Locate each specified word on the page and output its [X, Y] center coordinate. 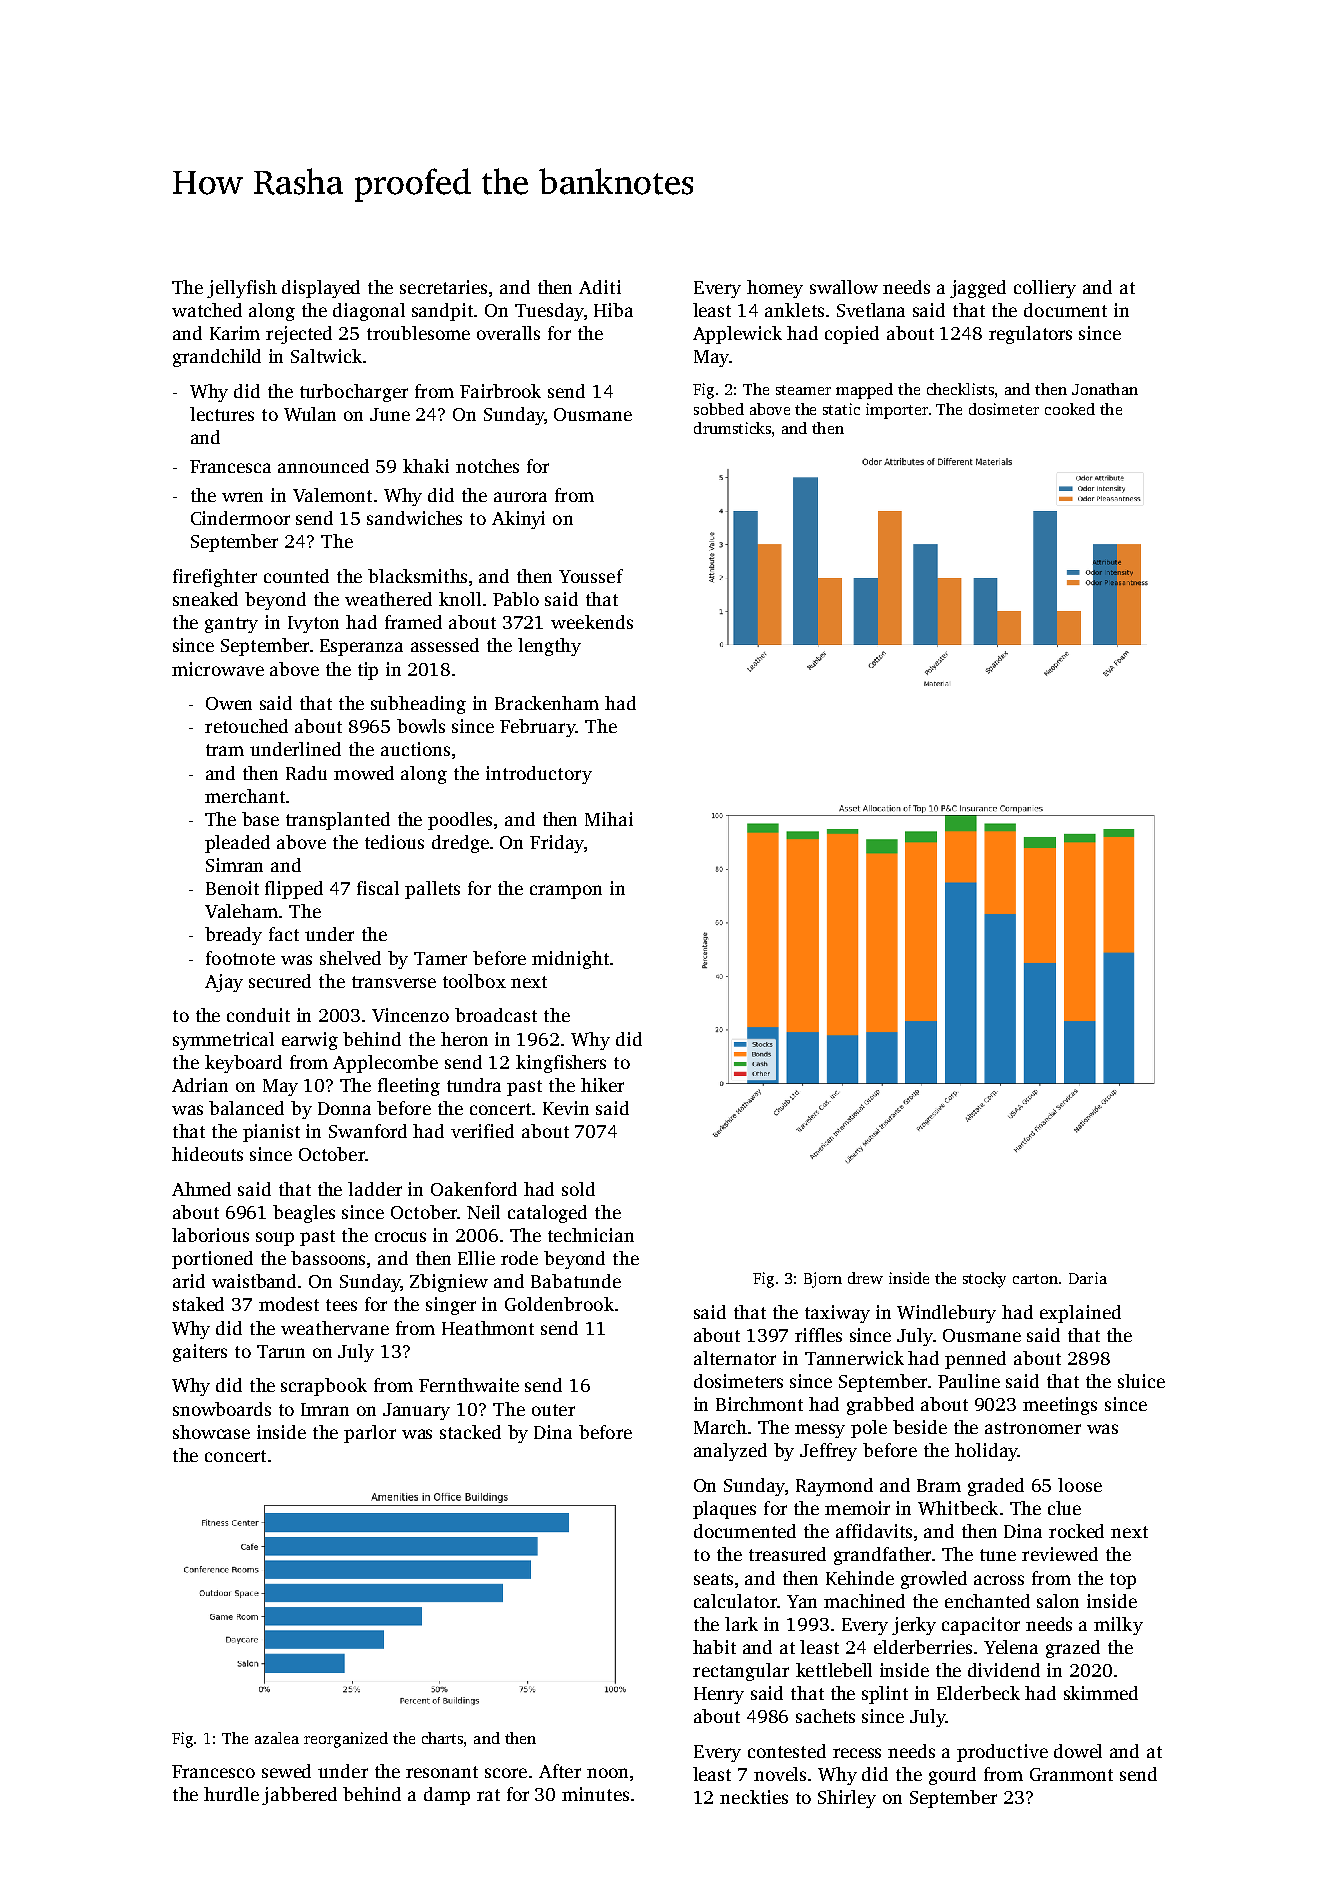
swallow [844, 287]
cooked [1070, 409]
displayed [321, 289]
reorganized [346, 1740]
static [841, 409]
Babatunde [576, 1281]
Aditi [600, 287]
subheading [418, 705]
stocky [984, 1280]
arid [189, 1281]
